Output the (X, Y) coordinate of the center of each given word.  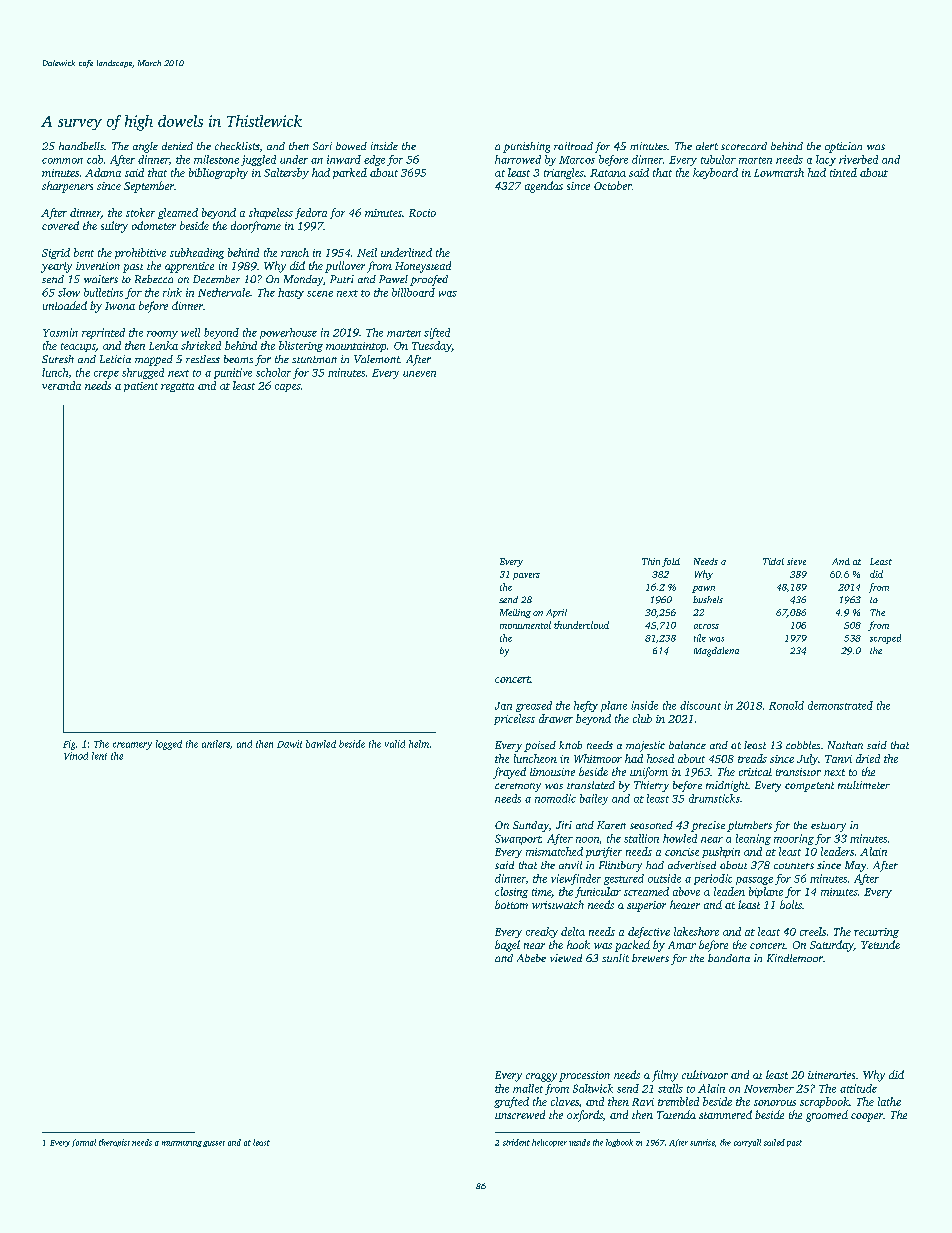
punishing (526, 147)
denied (177, 146)
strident (516, 1142)
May (855, 866)
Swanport (518, 839)
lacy (826, 160)
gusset (214, 1144)
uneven (419, 374)
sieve (796, 561)
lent (99, 756)
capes (288, 388)
